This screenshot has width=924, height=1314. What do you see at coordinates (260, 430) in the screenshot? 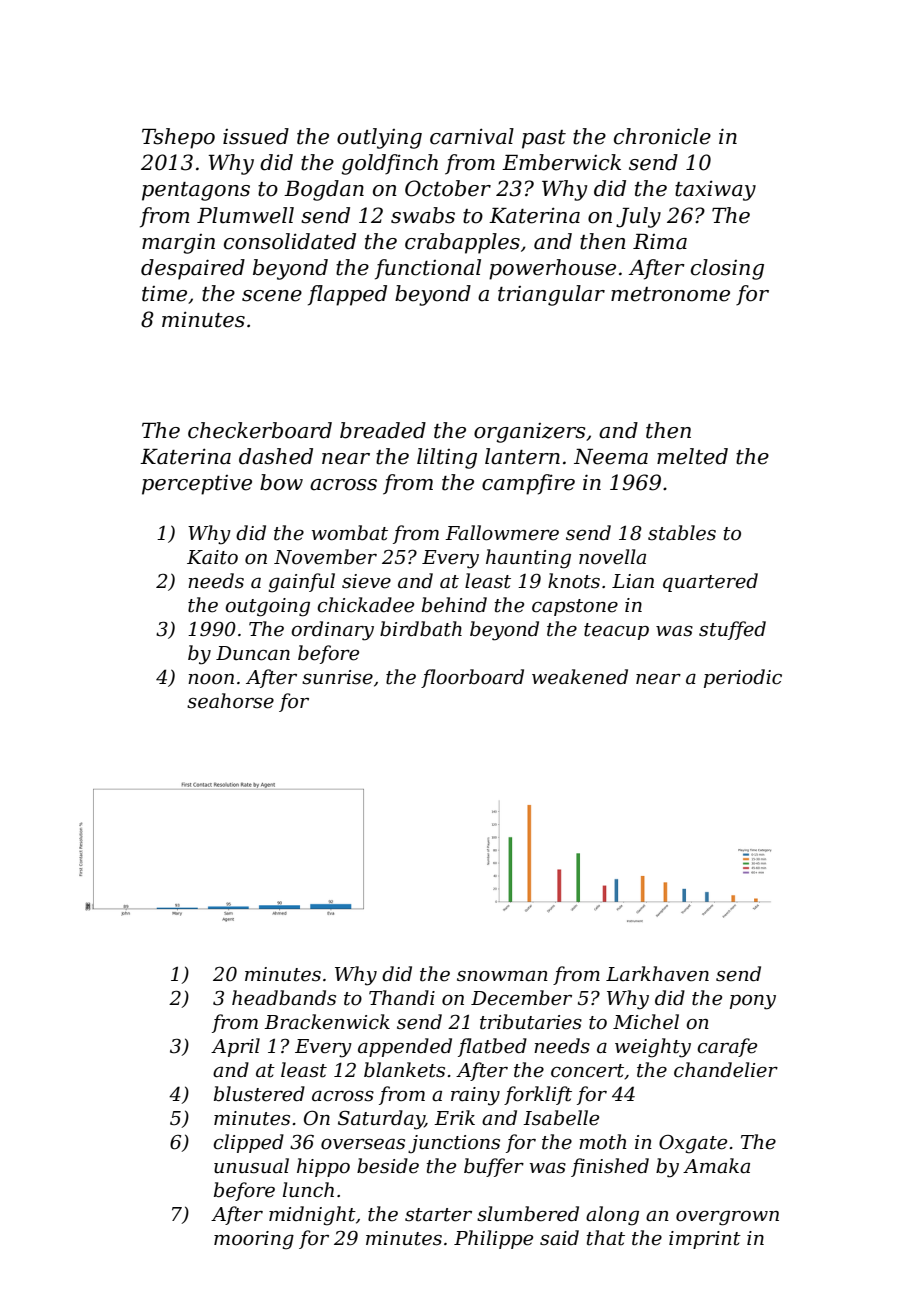
I see `checkerboard` at bounding box center [260, 430].
